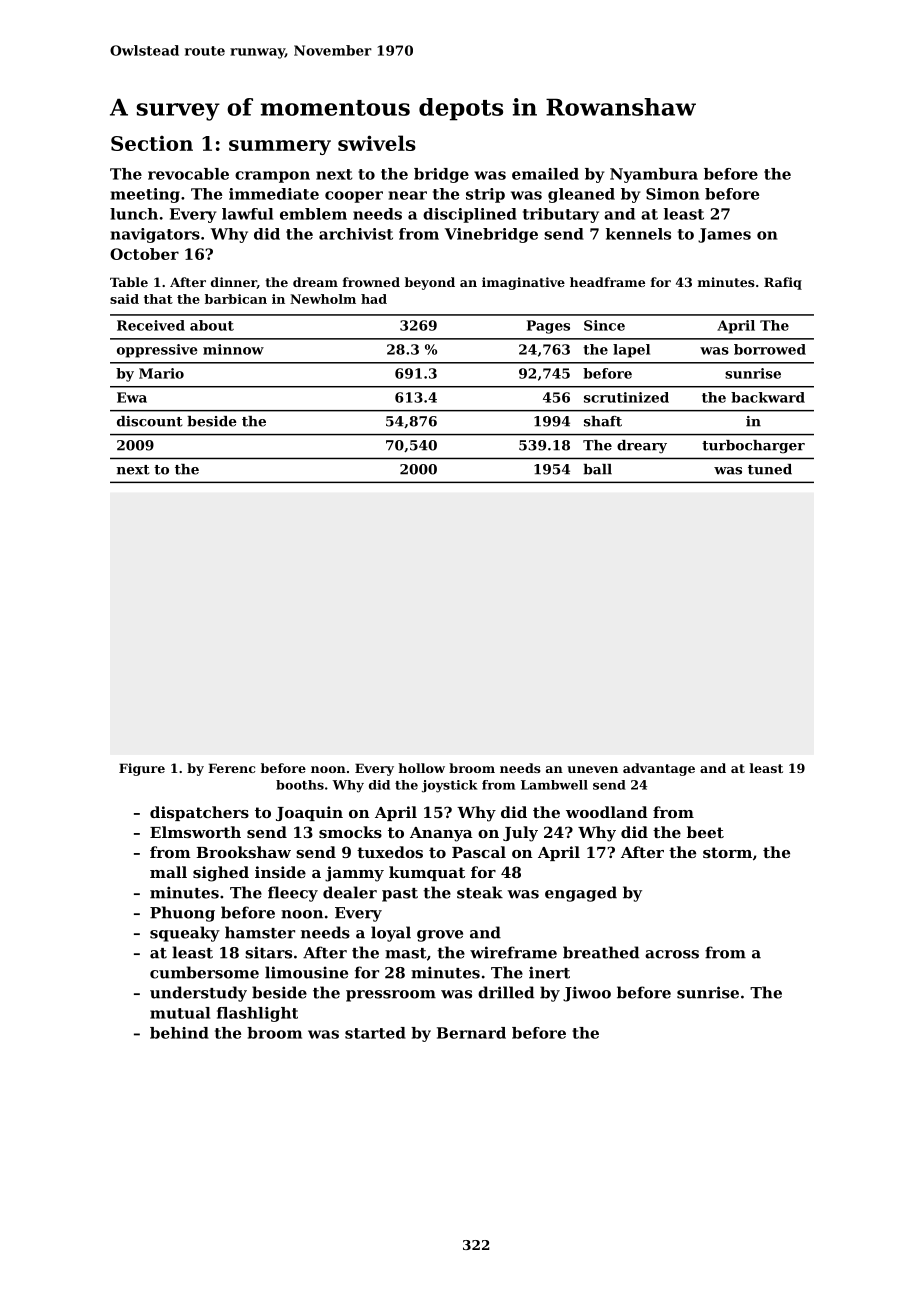 This image has height=1314, width=924. Describe the element at coordinates (770, 469) in the image. I see `tuned` at that location.
